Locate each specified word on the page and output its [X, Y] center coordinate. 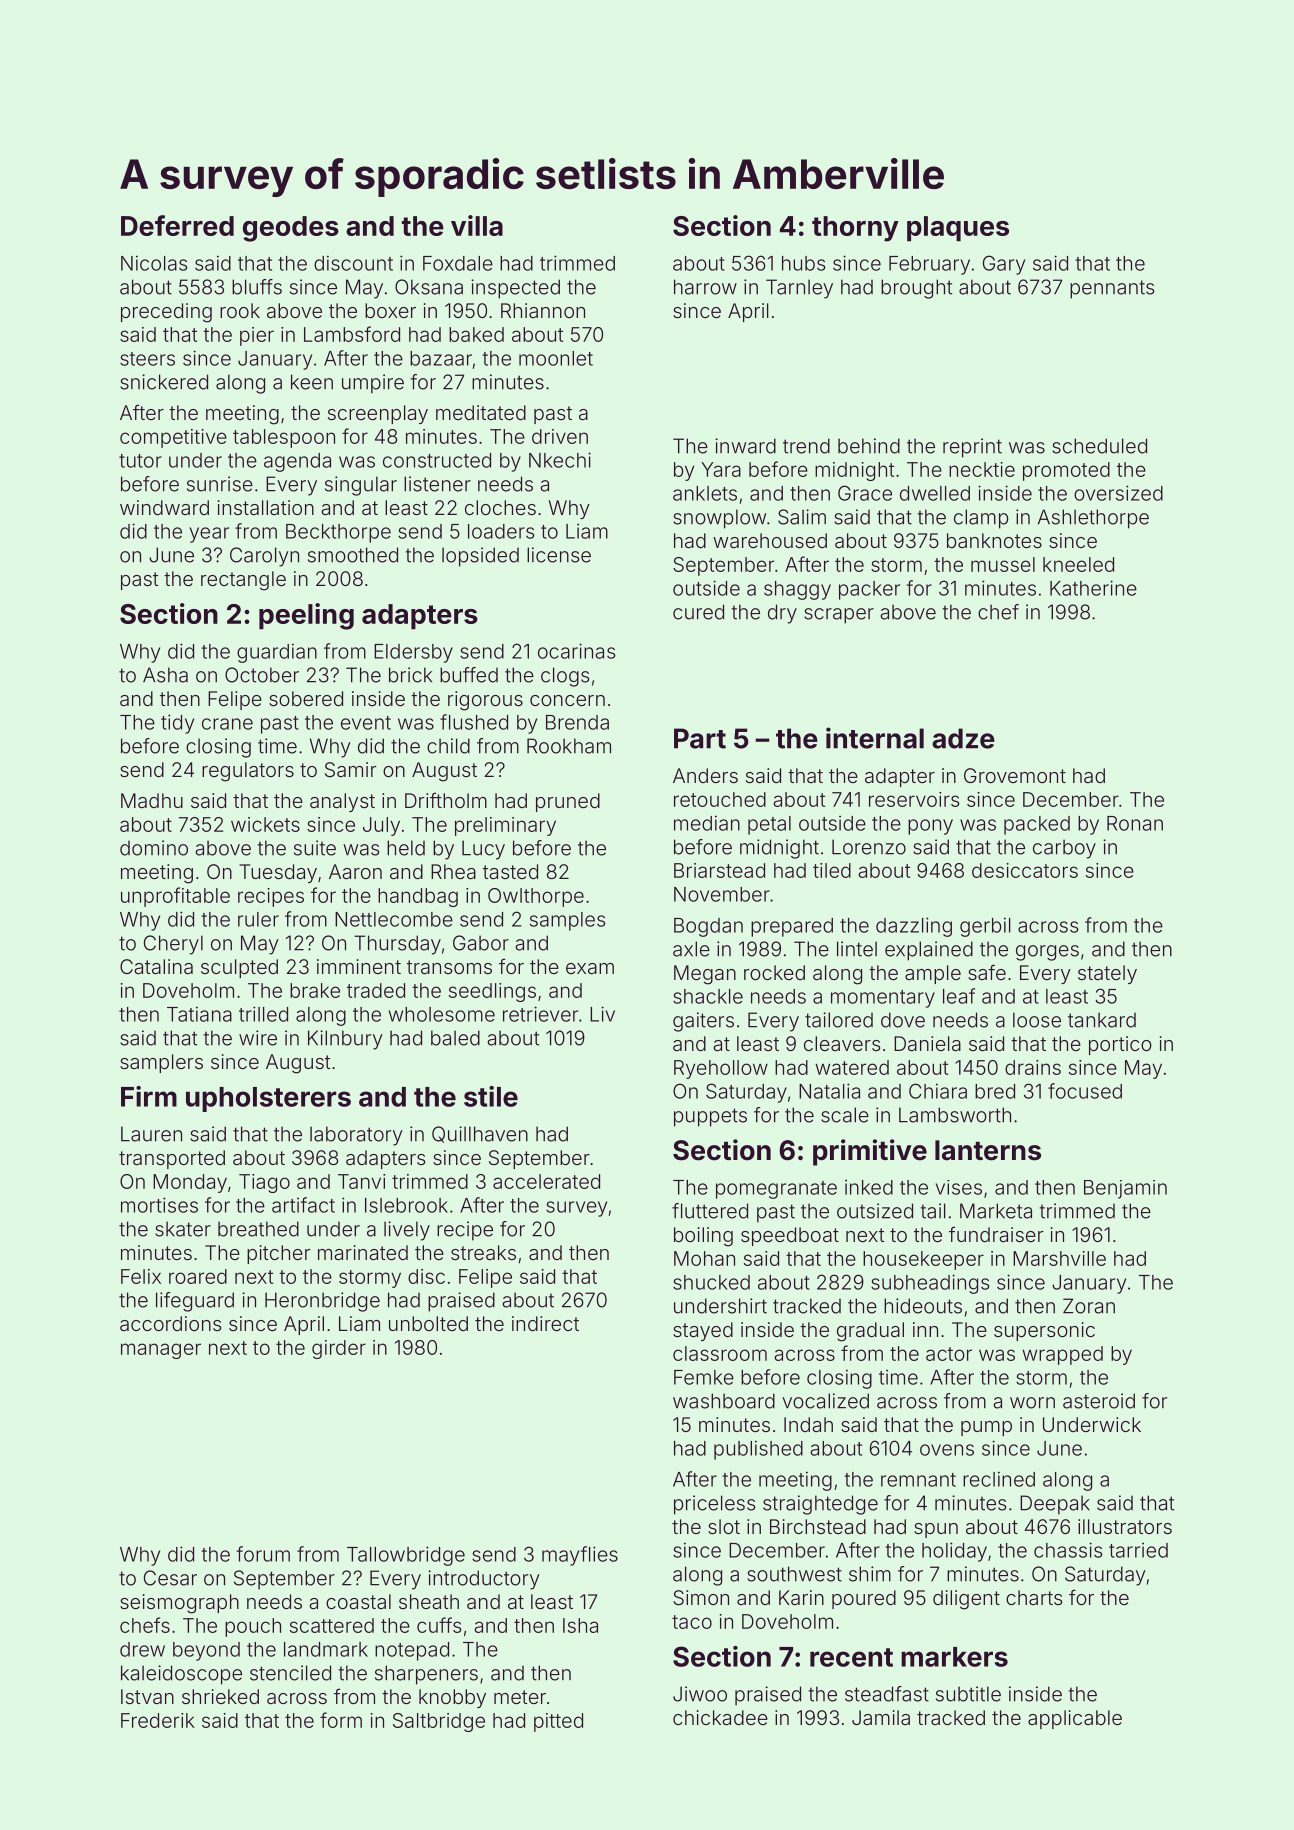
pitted [558, 1722]
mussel [1003, 564]
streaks [483, 1252]
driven [560, 436]
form [341, 1720]
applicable [1075, 1719]
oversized [1118, 493]
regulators [248, 772]
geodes [291, 229]
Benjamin [1125, 1189]
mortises [159, 1205]
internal [875, 738]
